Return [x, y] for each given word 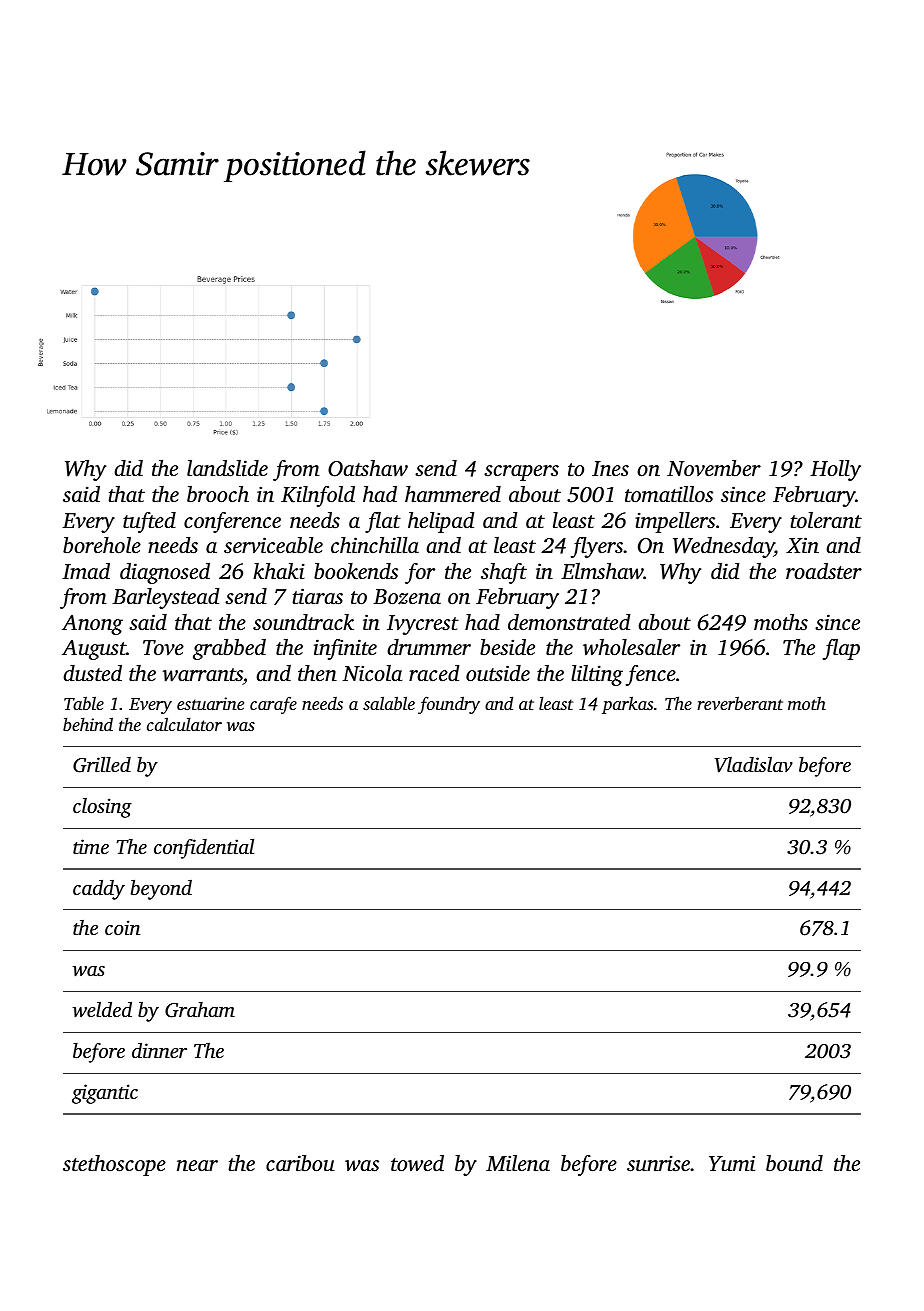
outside [498, 673]
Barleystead [166, 598]
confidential [204, 849]
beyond [161, 890]
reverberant [740, 703]
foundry [449, 705]
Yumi [732, 1163]
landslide [227, 468]
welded [102, 1010]
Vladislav [754, 765]
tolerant [826, 520]
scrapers [521, 473]
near [197, 1165]
